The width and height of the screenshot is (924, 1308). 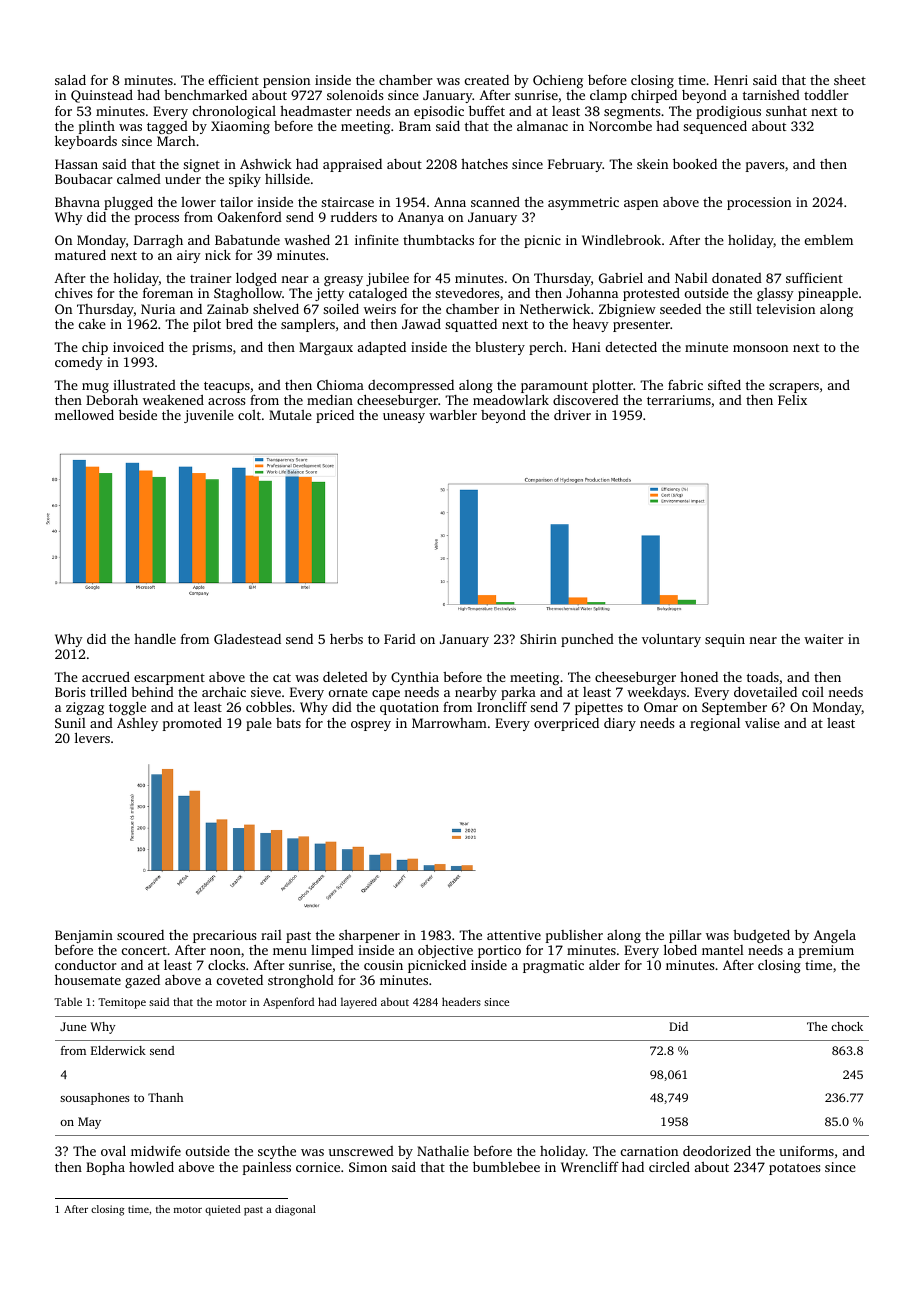 I want to click on diagonal, so click(x=295, y=1210).
